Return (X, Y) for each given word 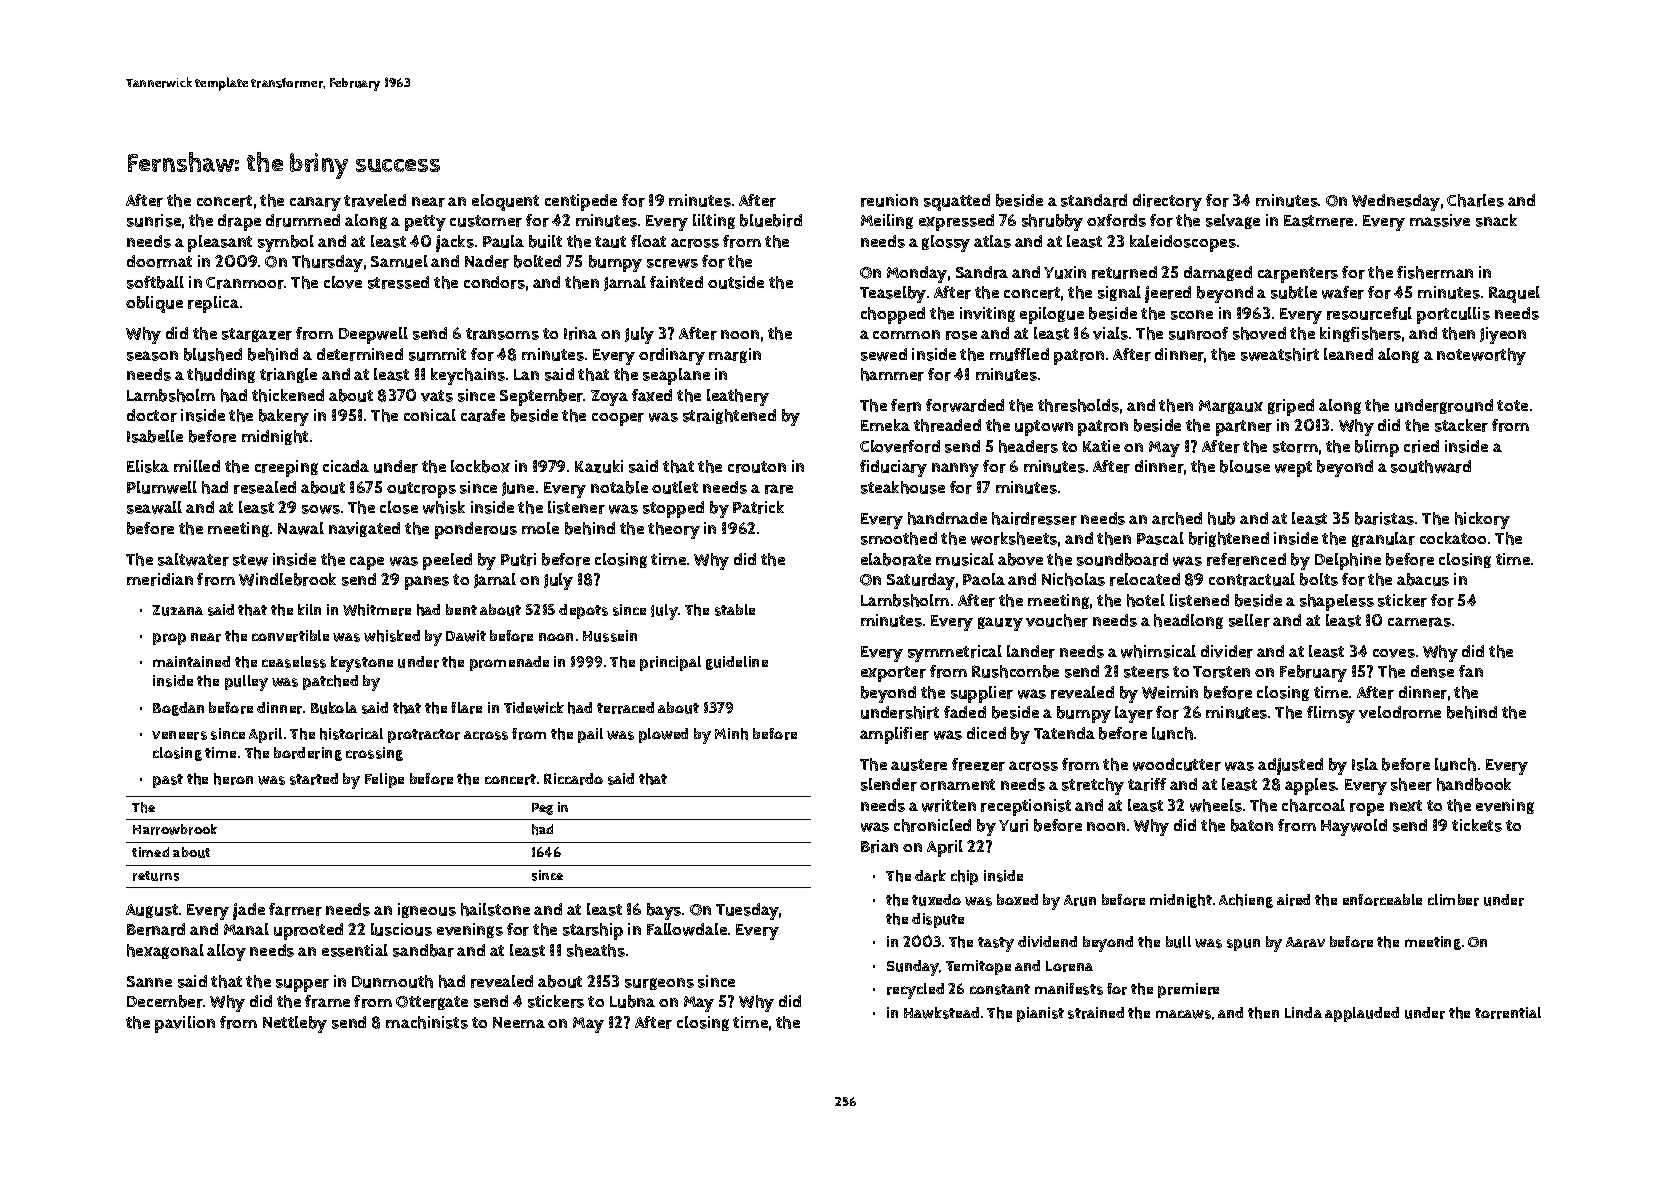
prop (169, 639)
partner (1244, 428)
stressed (398, 282)
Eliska (148, 466)
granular (1383, 539)
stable (735, 610)
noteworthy (1481, 356)
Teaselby (893, 294)
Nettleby (295, 1024)
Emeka (885, 425)
